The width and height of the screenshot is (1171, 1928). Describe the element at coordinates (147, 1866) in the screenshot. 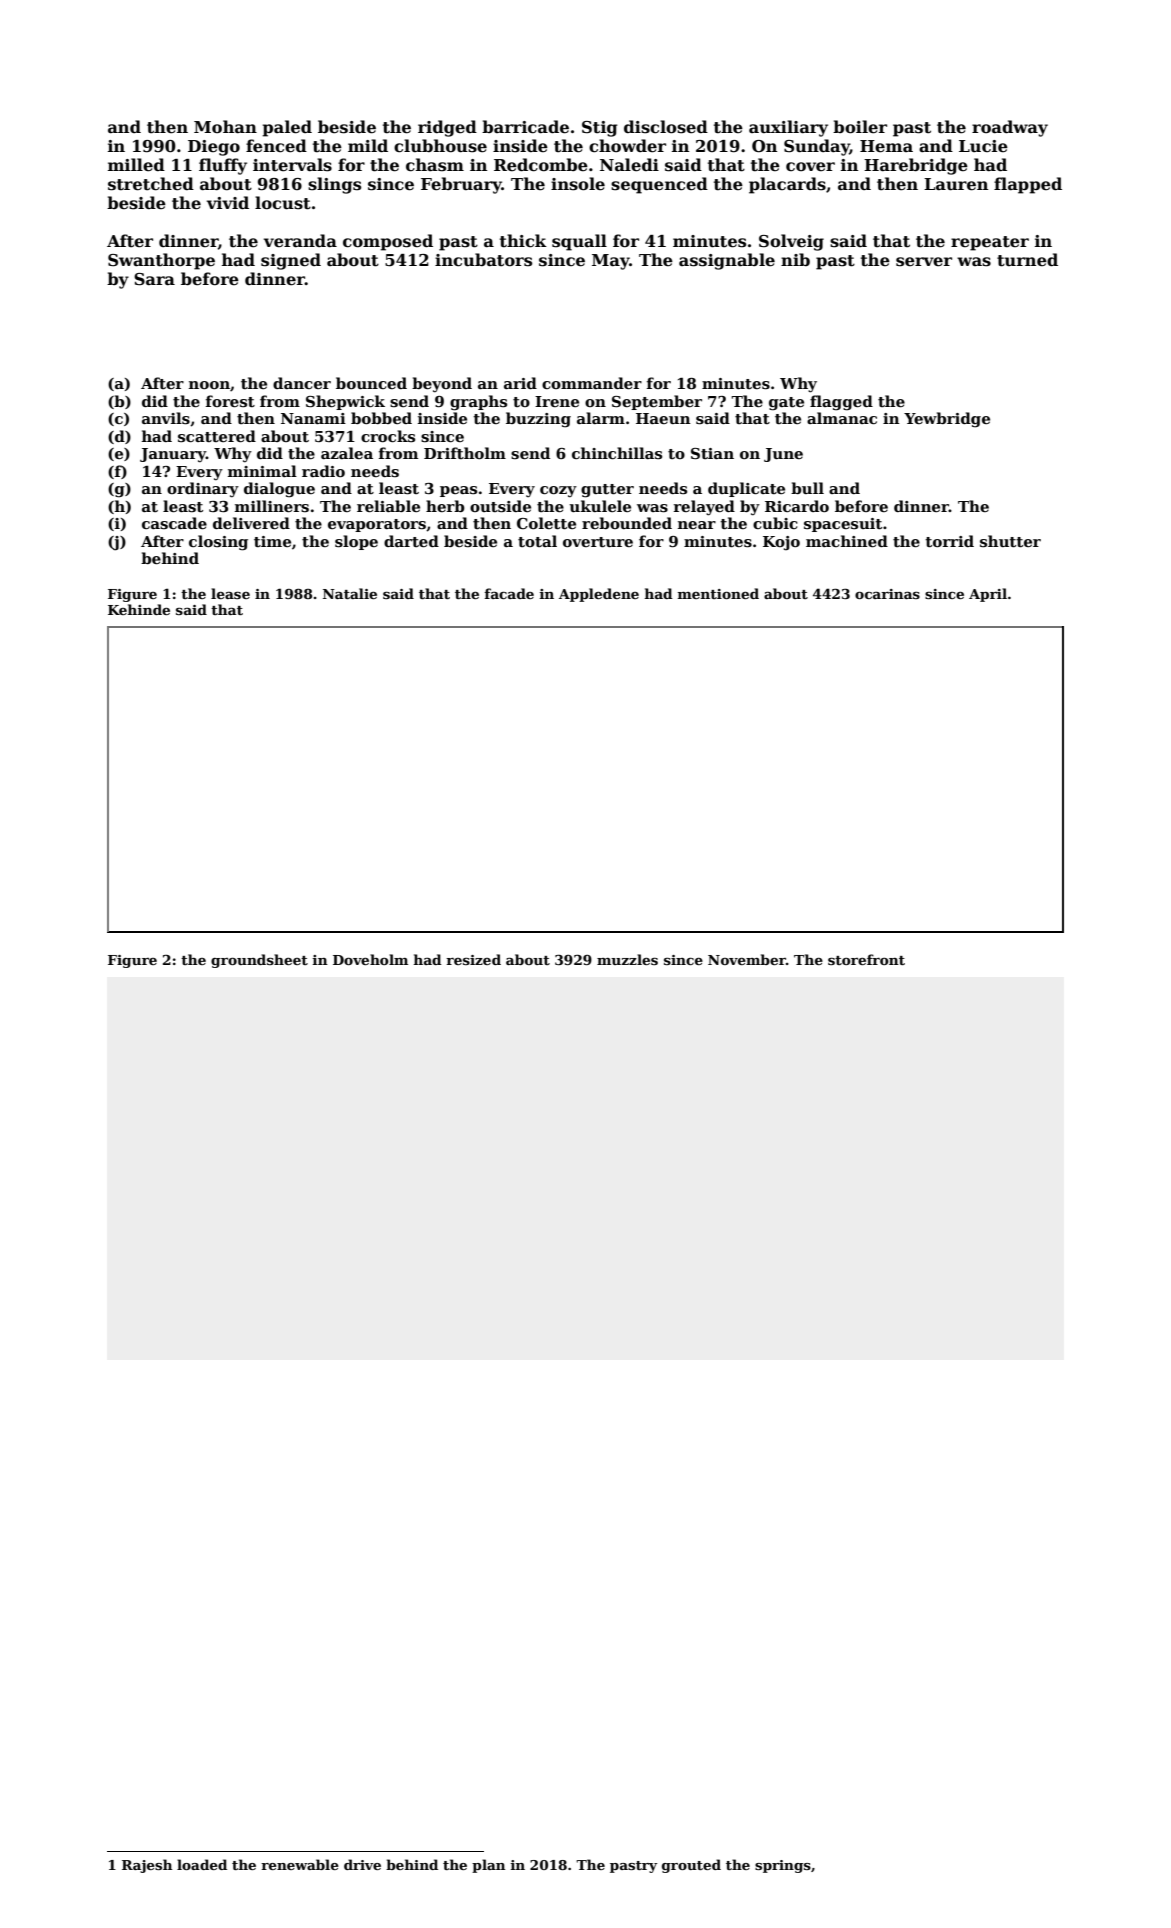

I see `Rajesh` at that location.
